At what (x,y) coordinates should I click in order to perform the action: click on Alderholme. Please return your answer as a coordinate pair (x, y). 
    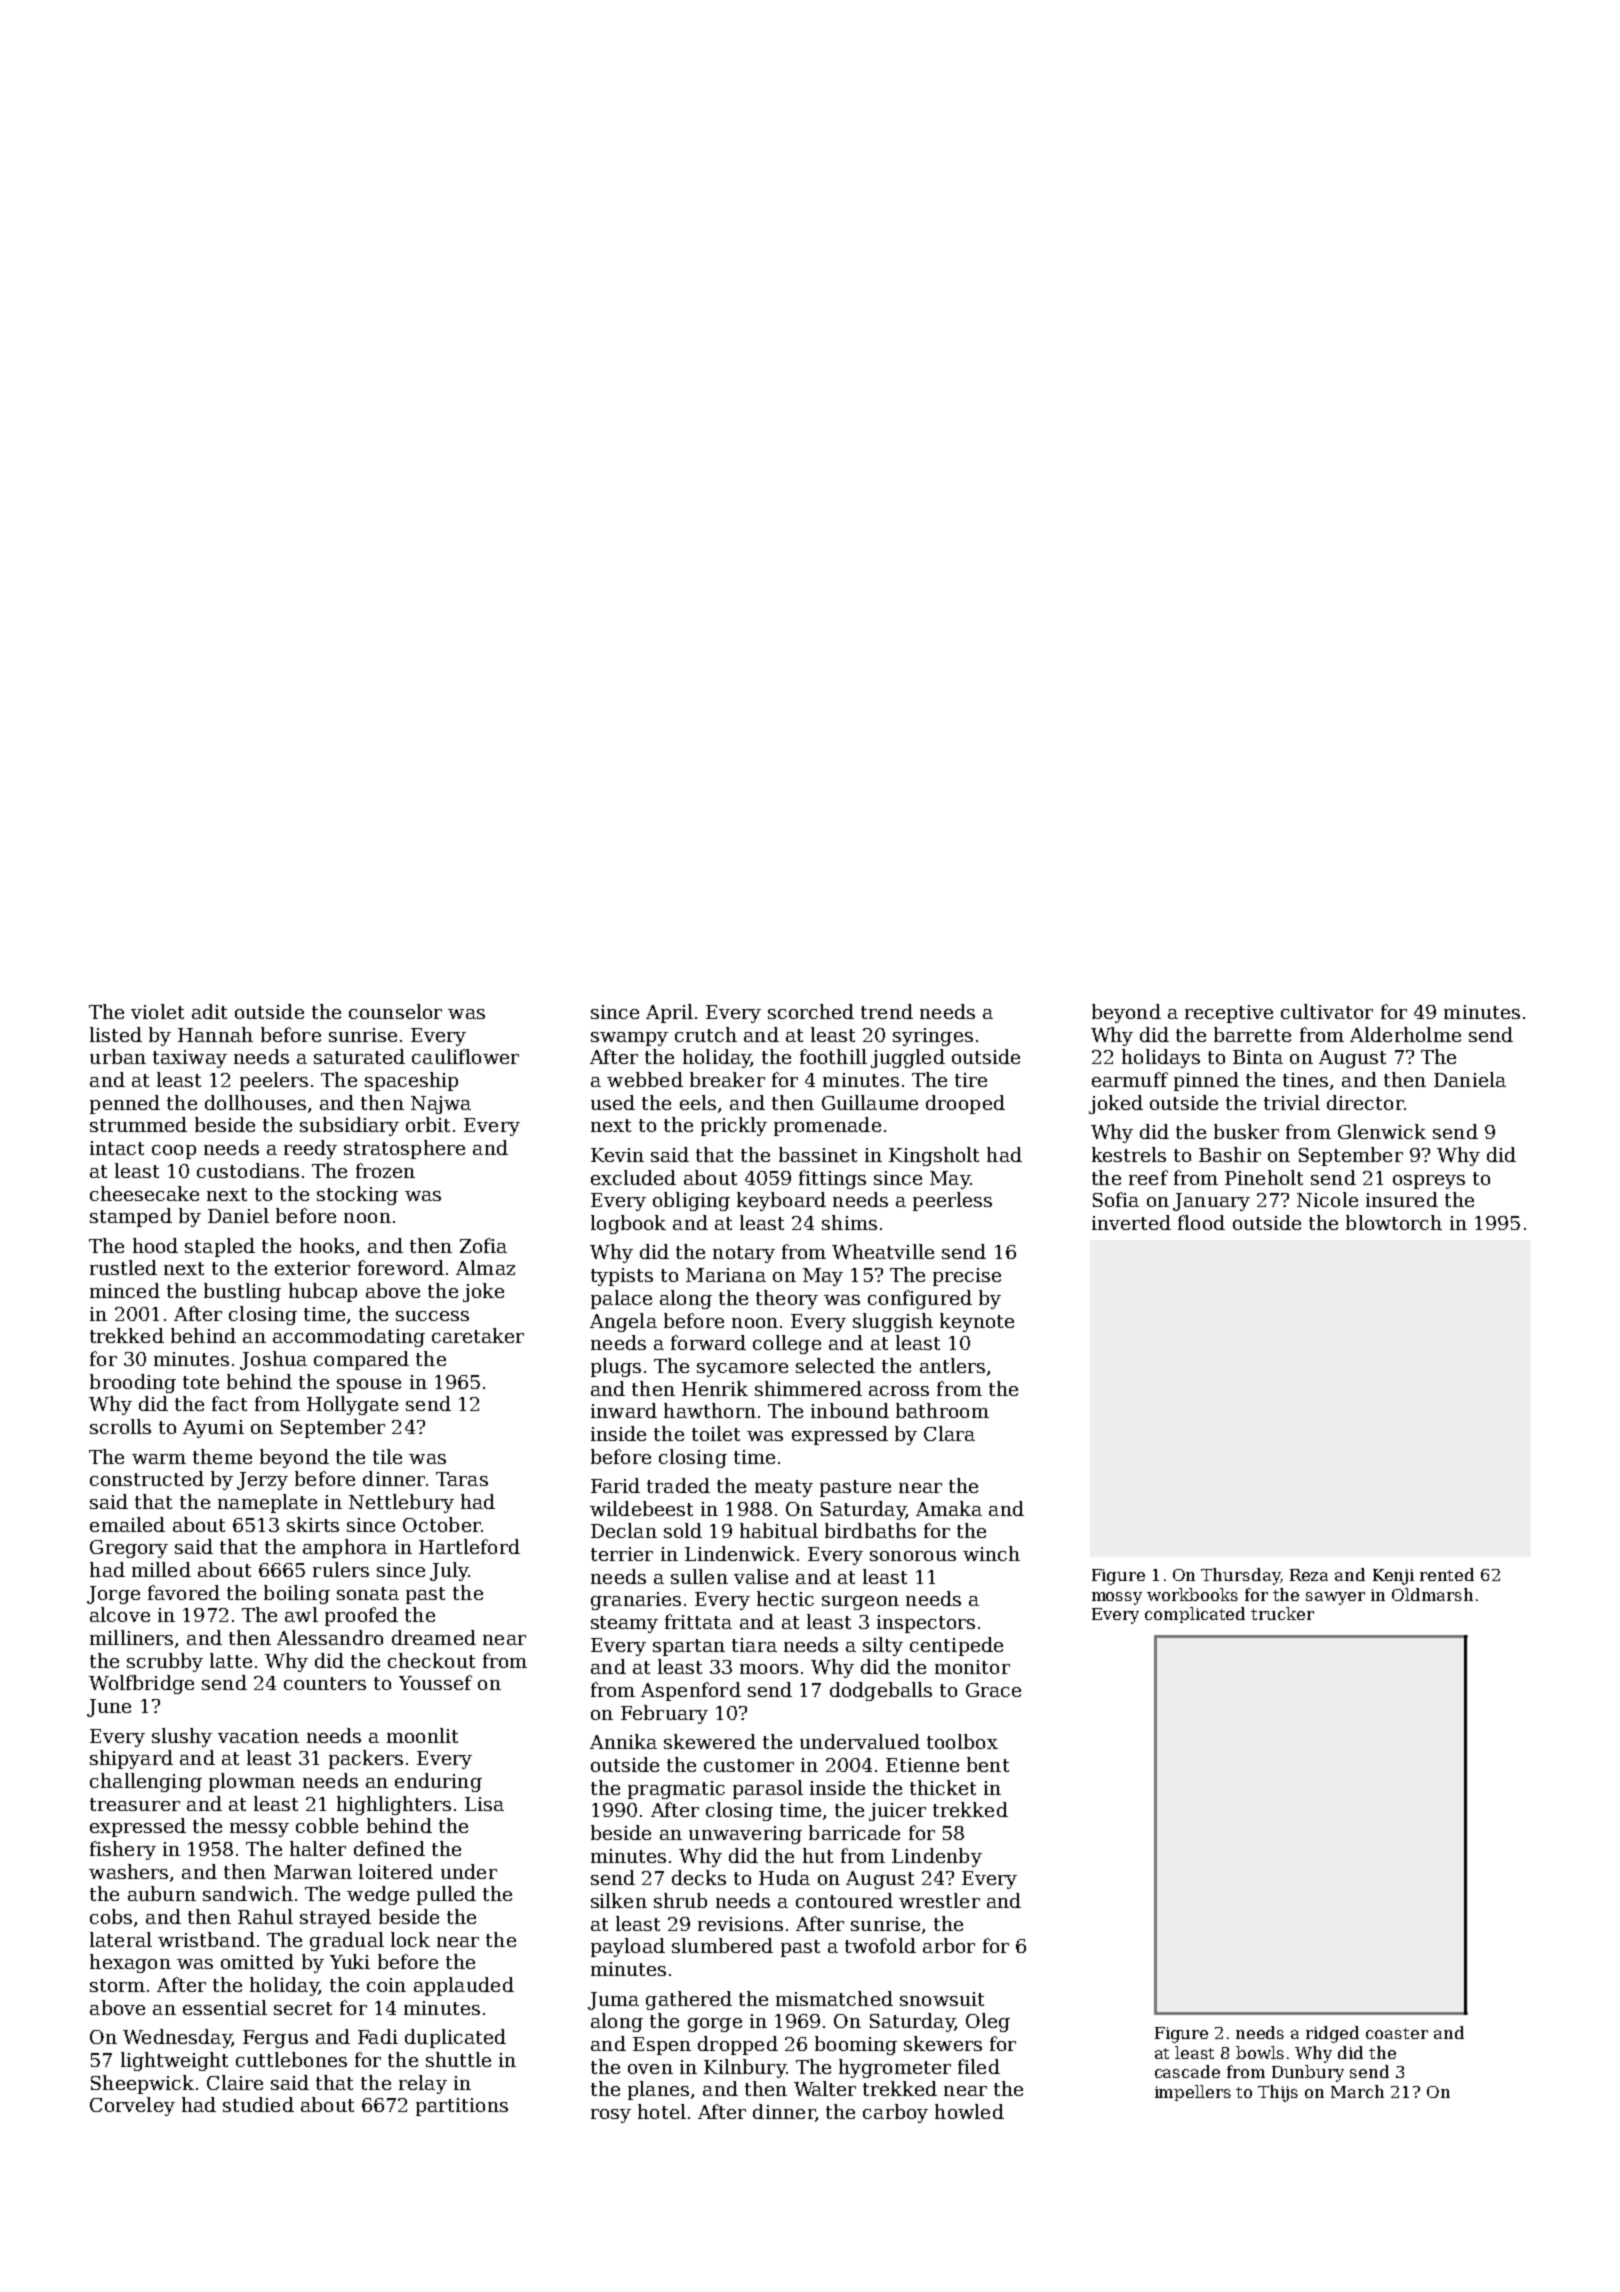
    Looking at the image, I should click on (1405, 1034).
